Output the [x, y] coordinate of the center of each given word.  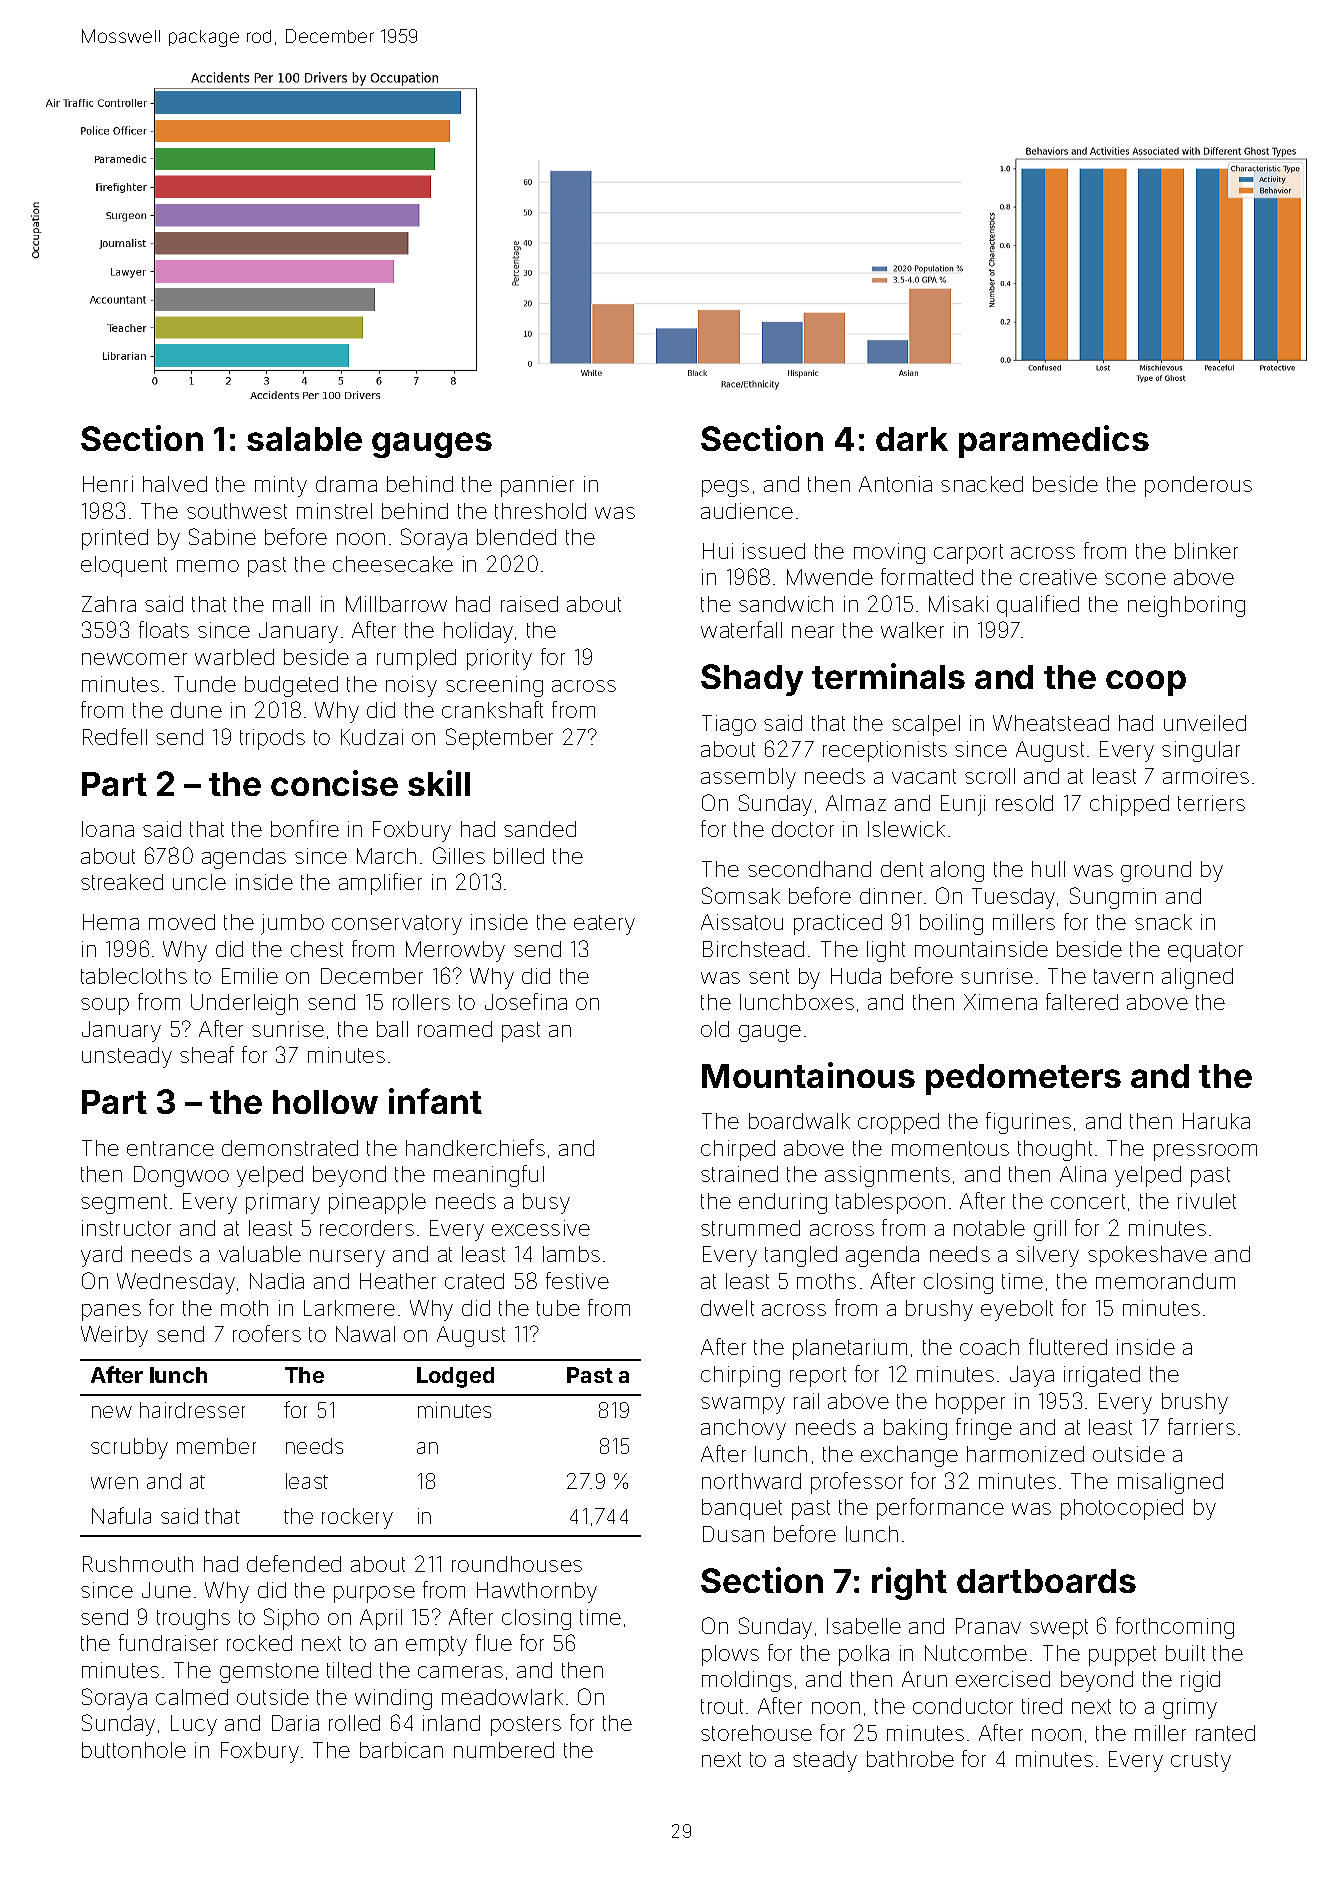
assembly [748, 778]
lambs [571, 1254]
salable [304, 439]
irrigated [1102, 1376]
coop [1146, 683]
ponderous [1198, 486]
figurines [1028, 1123]
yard [101, 1256]
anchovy [743, 1429]
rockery [357, 1518]
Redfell [115, 736]
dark [912, 439]
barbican [401, 1750]
